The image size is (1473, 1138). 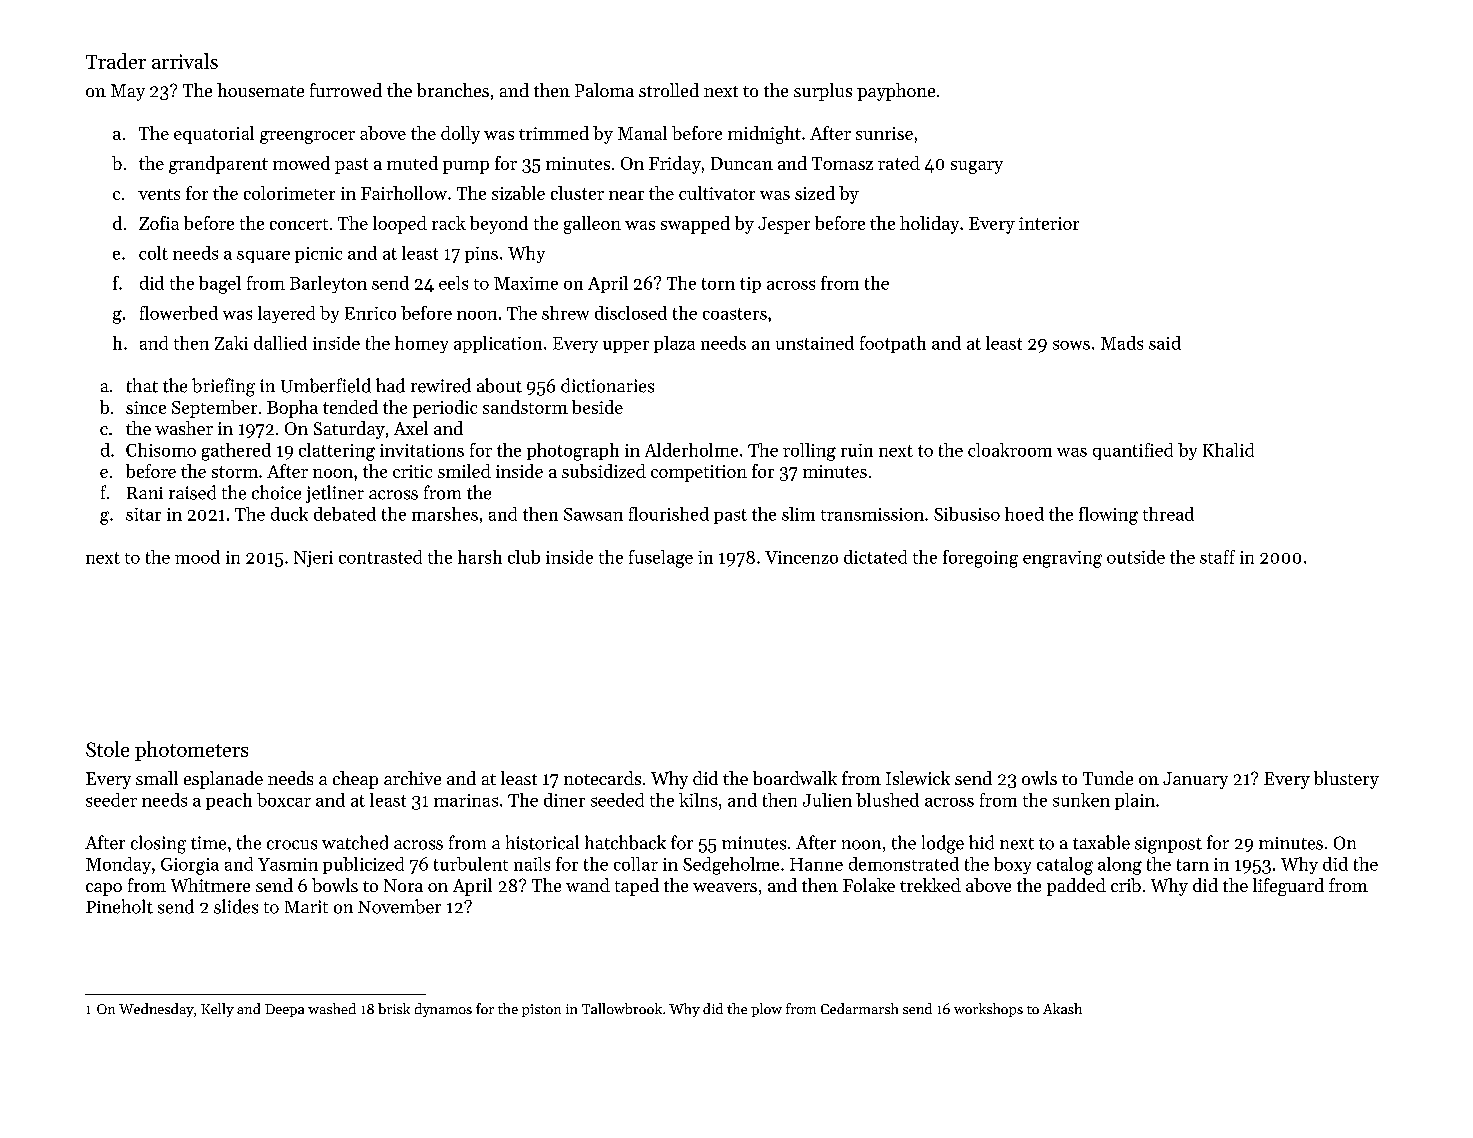 What do you see at coordinates (299, 224) in the image?
I see `concert` at bounding box center [299, 224].
